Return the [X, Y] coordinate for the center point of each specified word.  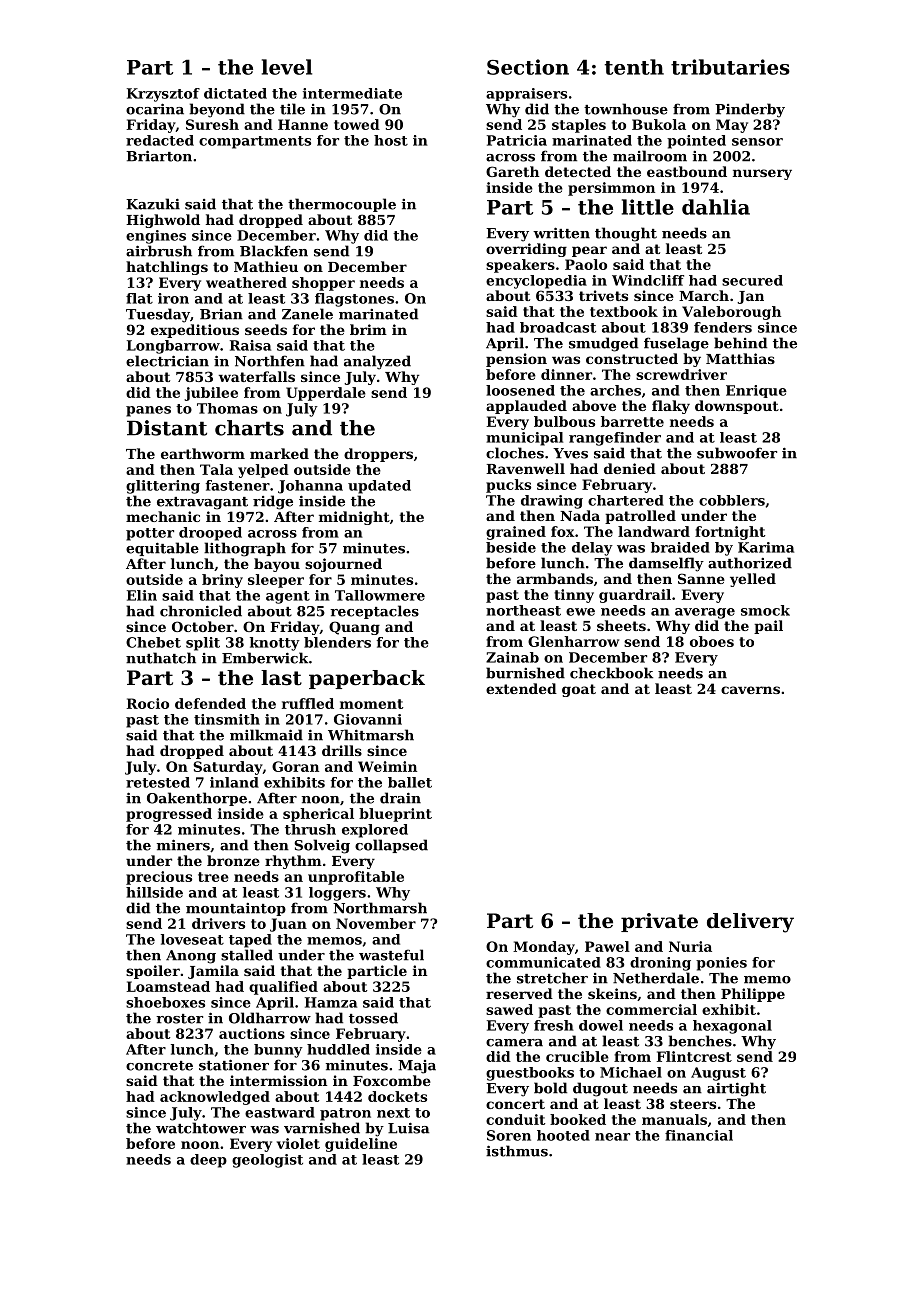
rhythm [293, 862]
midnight [354, 518]
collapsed [391, 846]
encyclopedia [536, 282]
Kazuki [153, 204]
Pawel [607, 946]
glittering [163, 487]
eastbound [687, 171]
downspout [737, 407]
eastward [280, 1112]
